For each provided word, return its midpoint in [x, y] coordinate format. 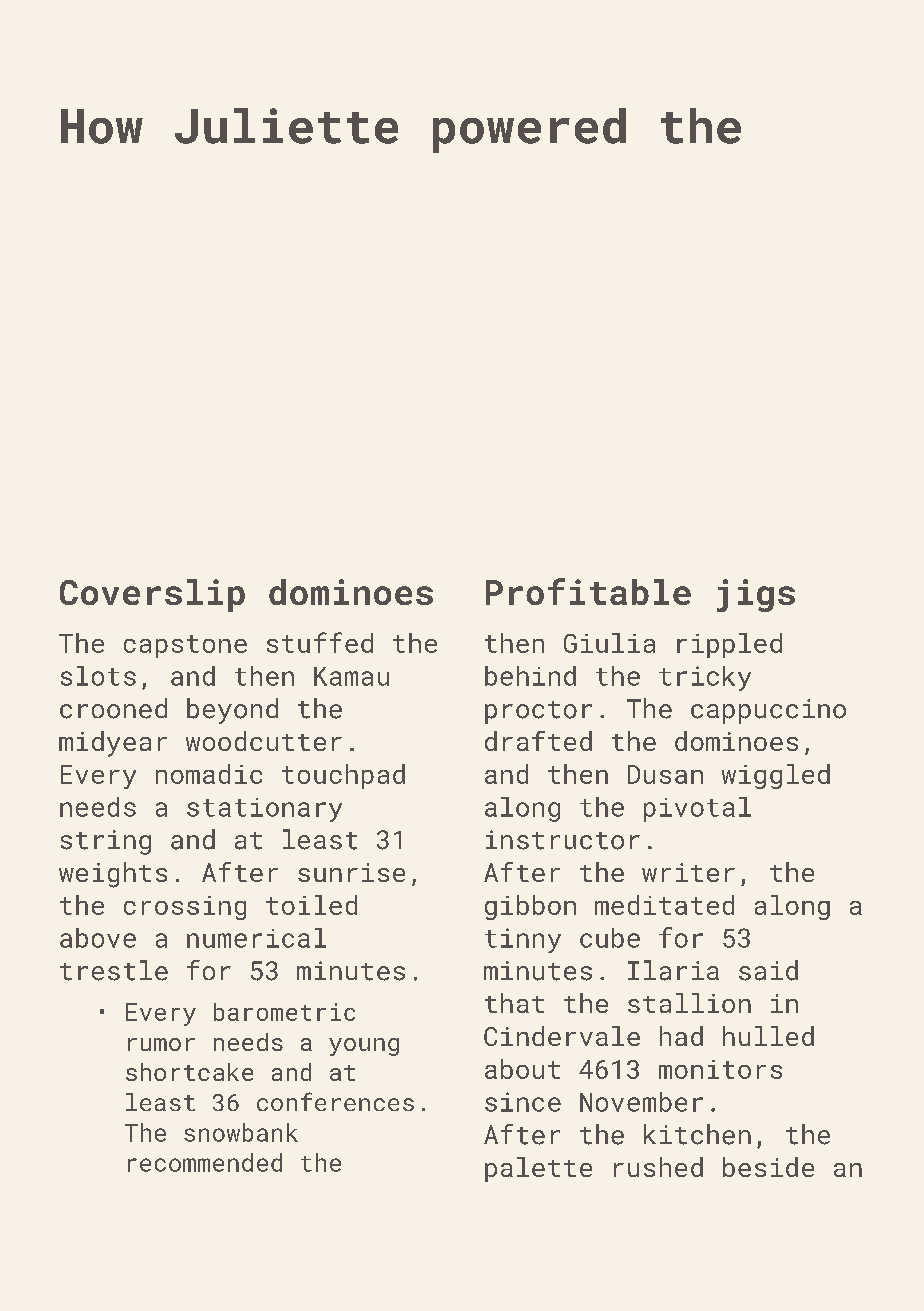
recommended [205, 1162]
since [523, 1102]
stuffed [320, 642]
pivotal [697, 809]
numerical [256, 938]
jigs [756, 595]
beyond [232, 711]
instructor [563, 840]
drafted [538, 741]
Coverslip [152, 595]
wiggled [776, 776]
